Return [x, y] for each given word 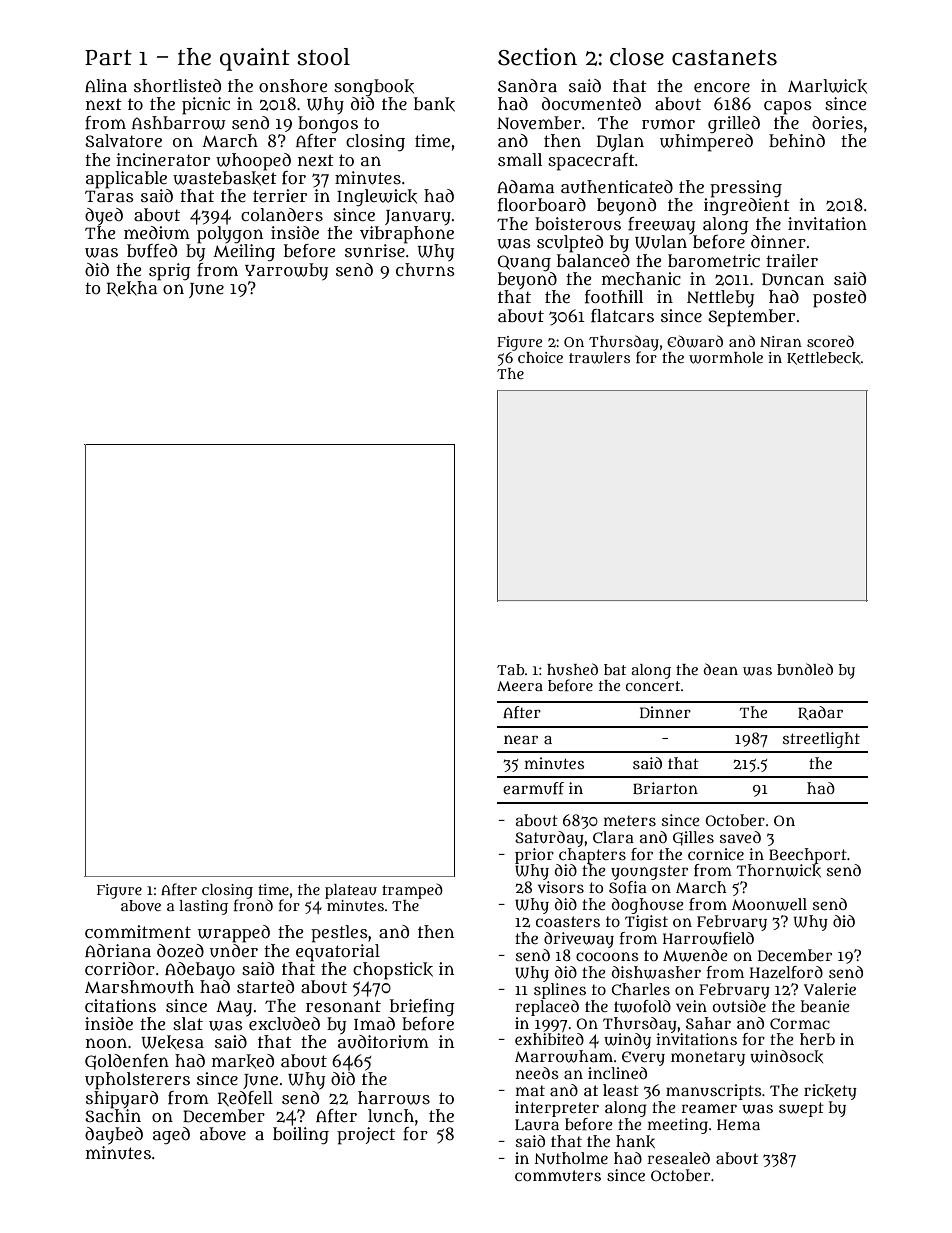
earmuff [533, 788]
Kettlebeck [824, 358]
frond [253, 905]
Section [537, 57]
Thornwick [779, 870]
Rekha [131, 288]
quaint [255, 59]
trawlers [599, 358]
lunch [391, 1116]
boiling [301, 1136]
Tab [511, 669]
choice [540, 357]
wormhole [726, 358]
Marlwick [827, 86]
